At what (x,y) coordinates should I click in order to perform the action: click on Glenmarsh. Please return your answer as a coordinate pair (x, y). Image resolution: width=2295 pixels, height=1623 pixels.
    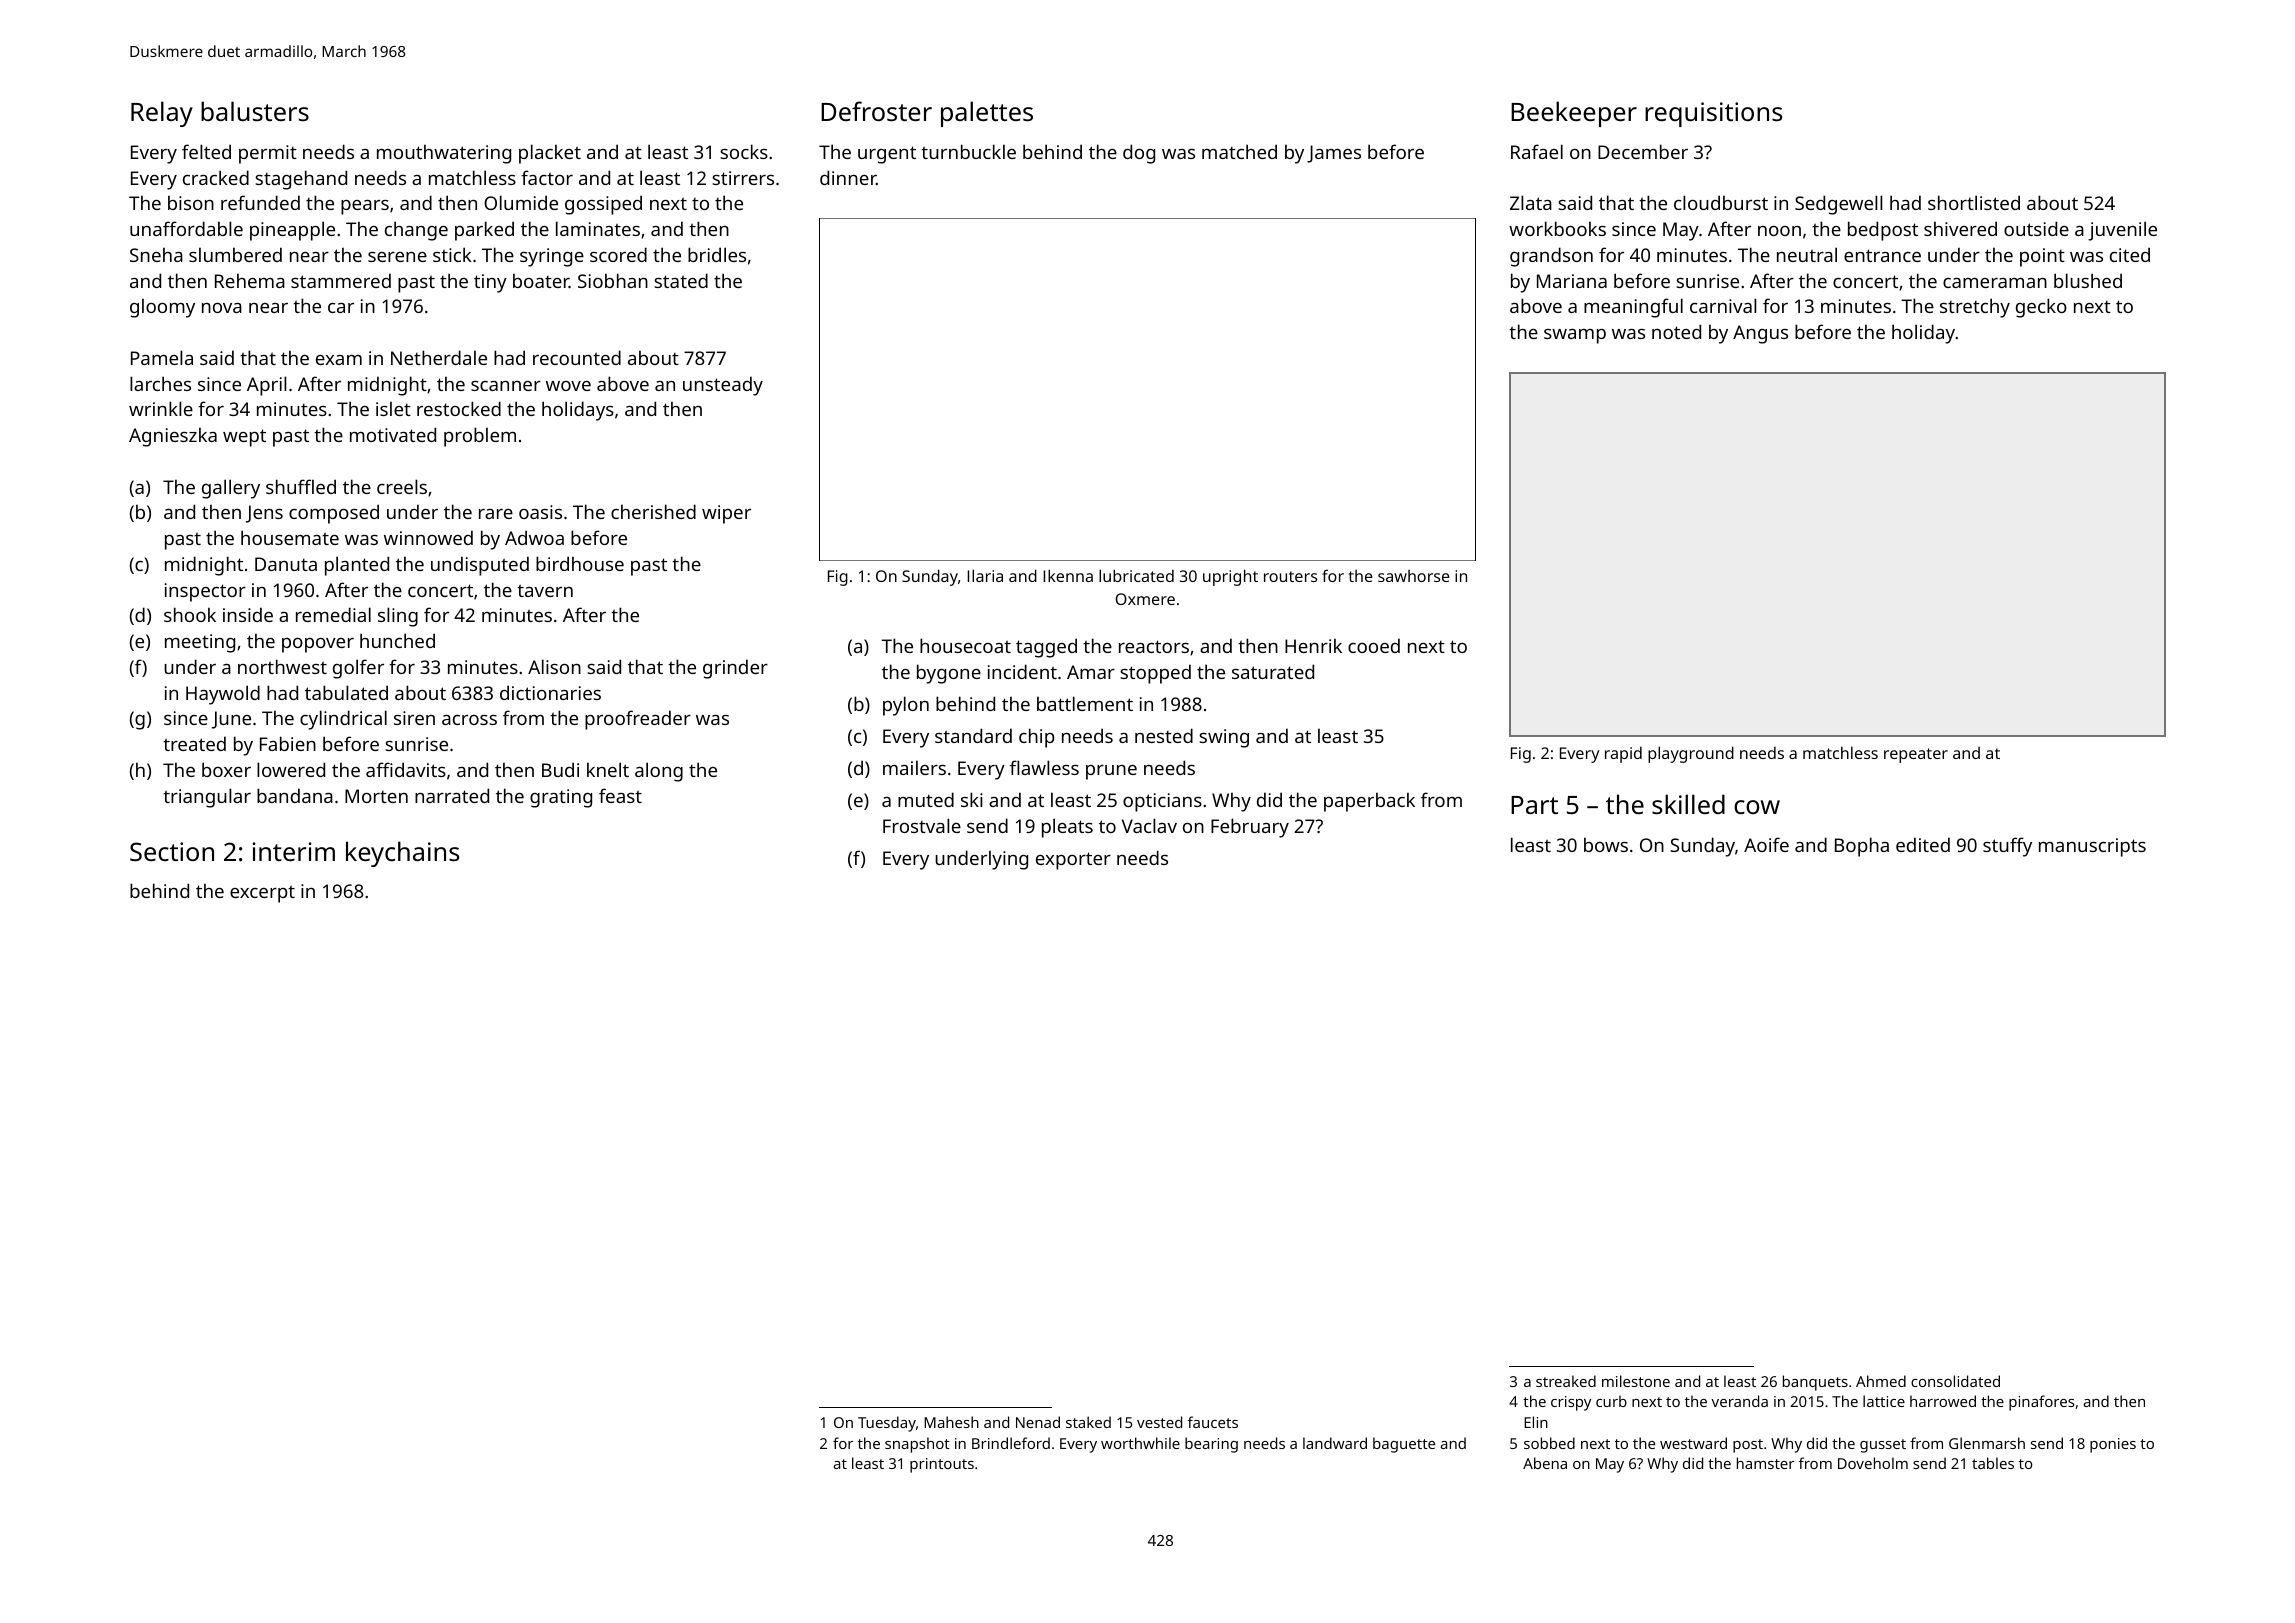
    Looking at the image, I should click on (1987, 1443).
